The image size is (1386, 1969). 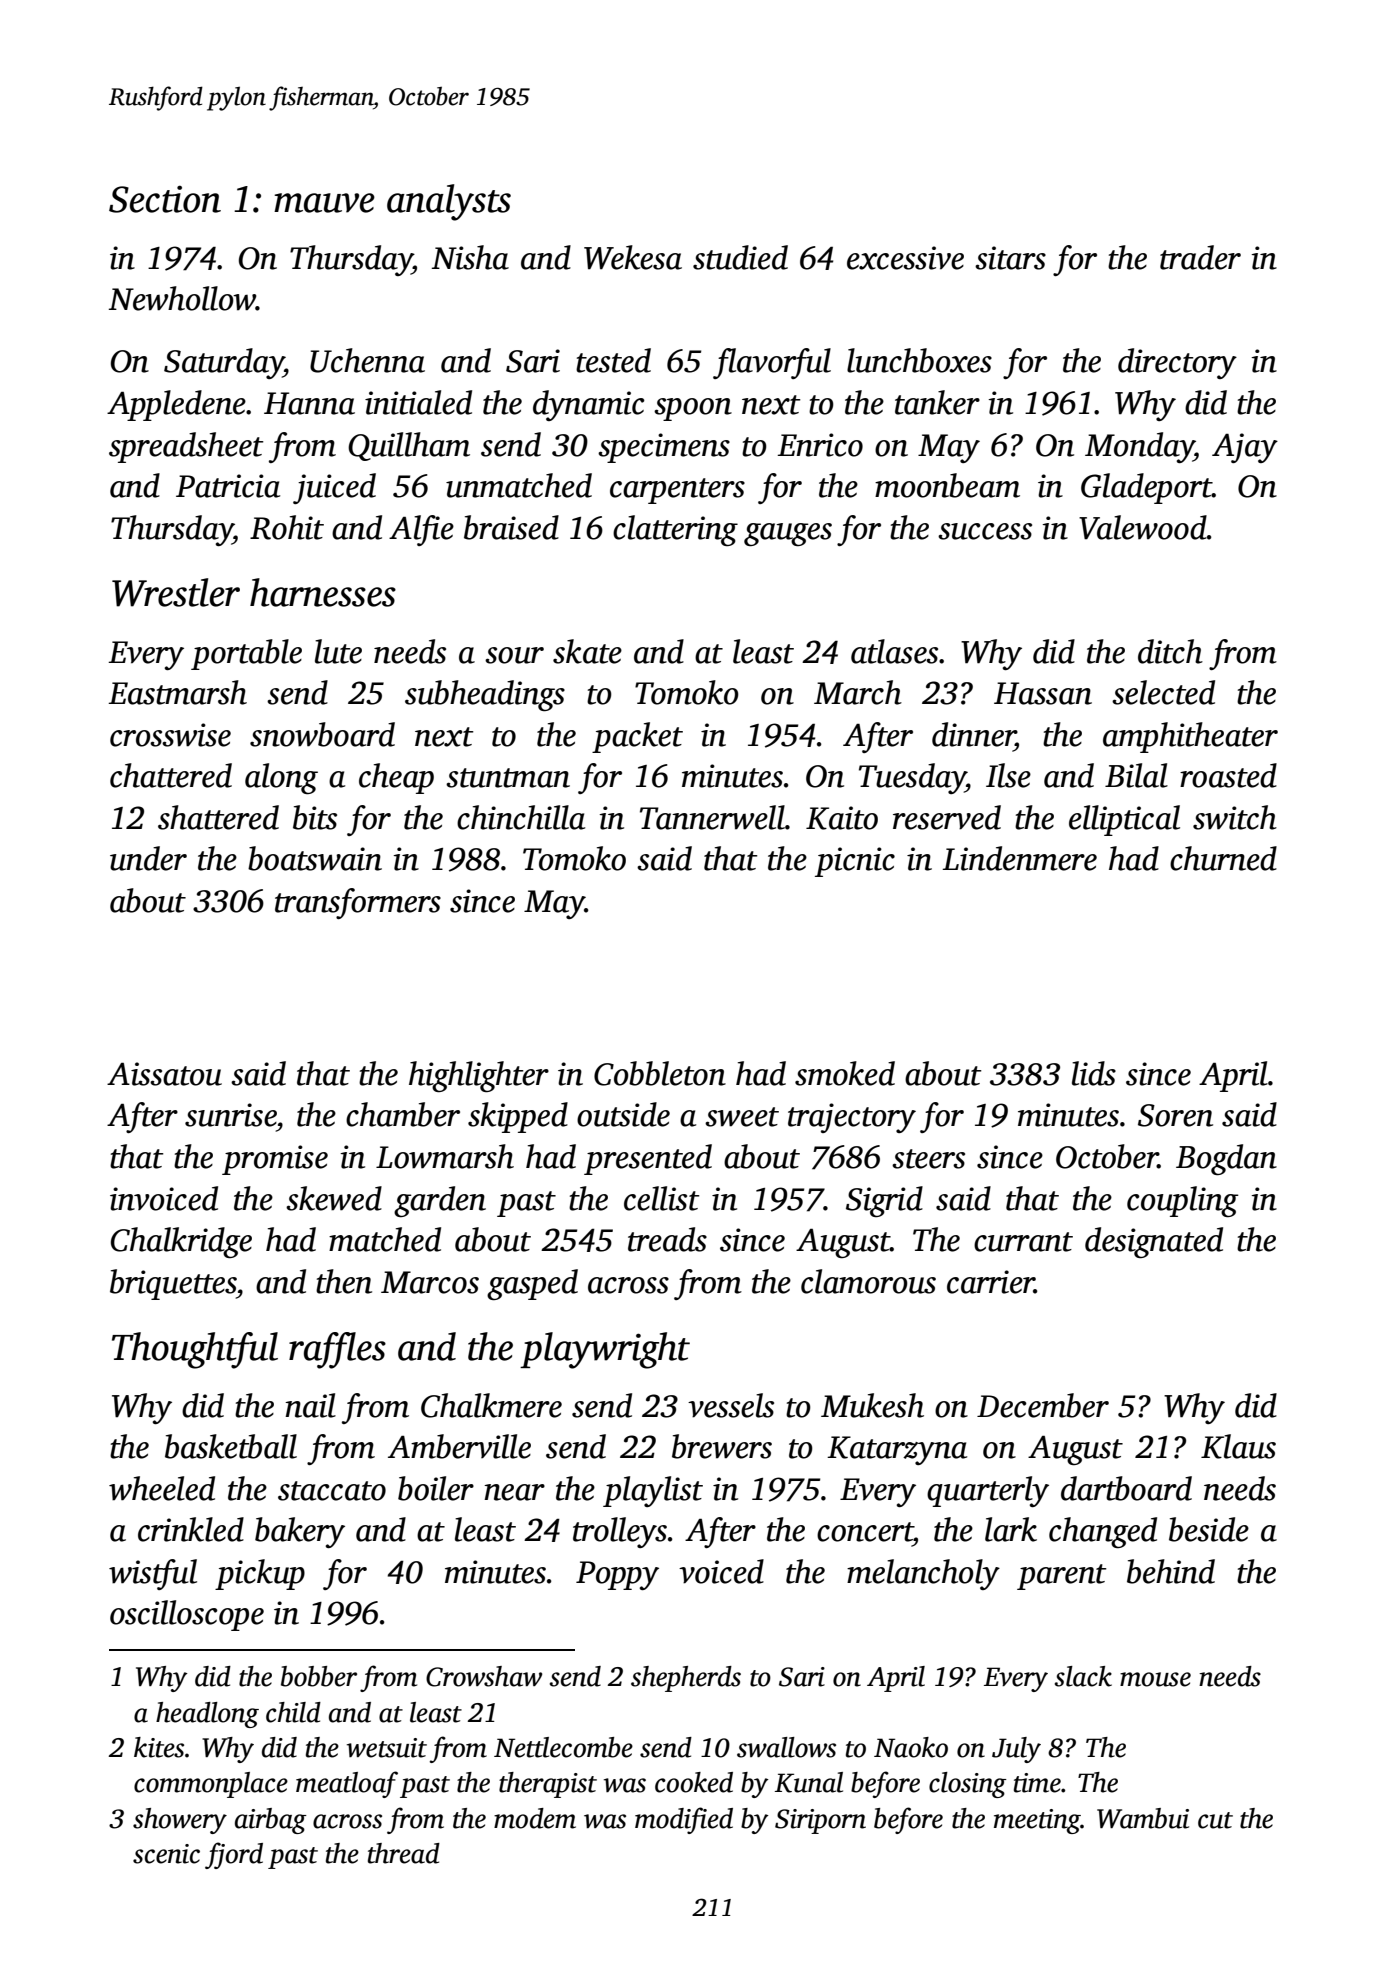 What do you see at coordinates (164, 1074) in the screenshot?
I see `Aissatou` at bounding box center [164, 1074].
